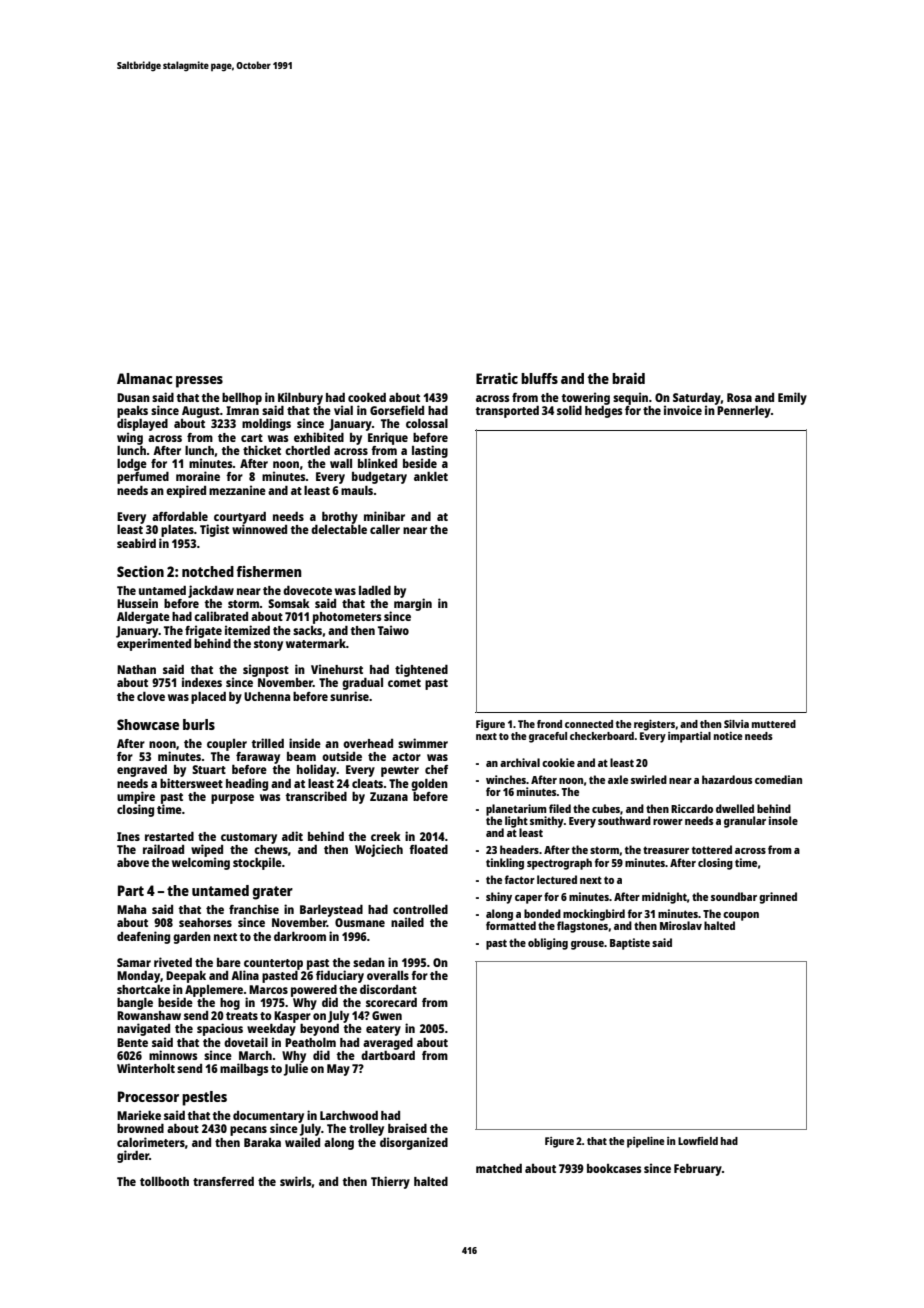 The image size is (924, 1308). Describe the element at coordinates (249, 838) in the screenshot. I see `customary` at that location.
